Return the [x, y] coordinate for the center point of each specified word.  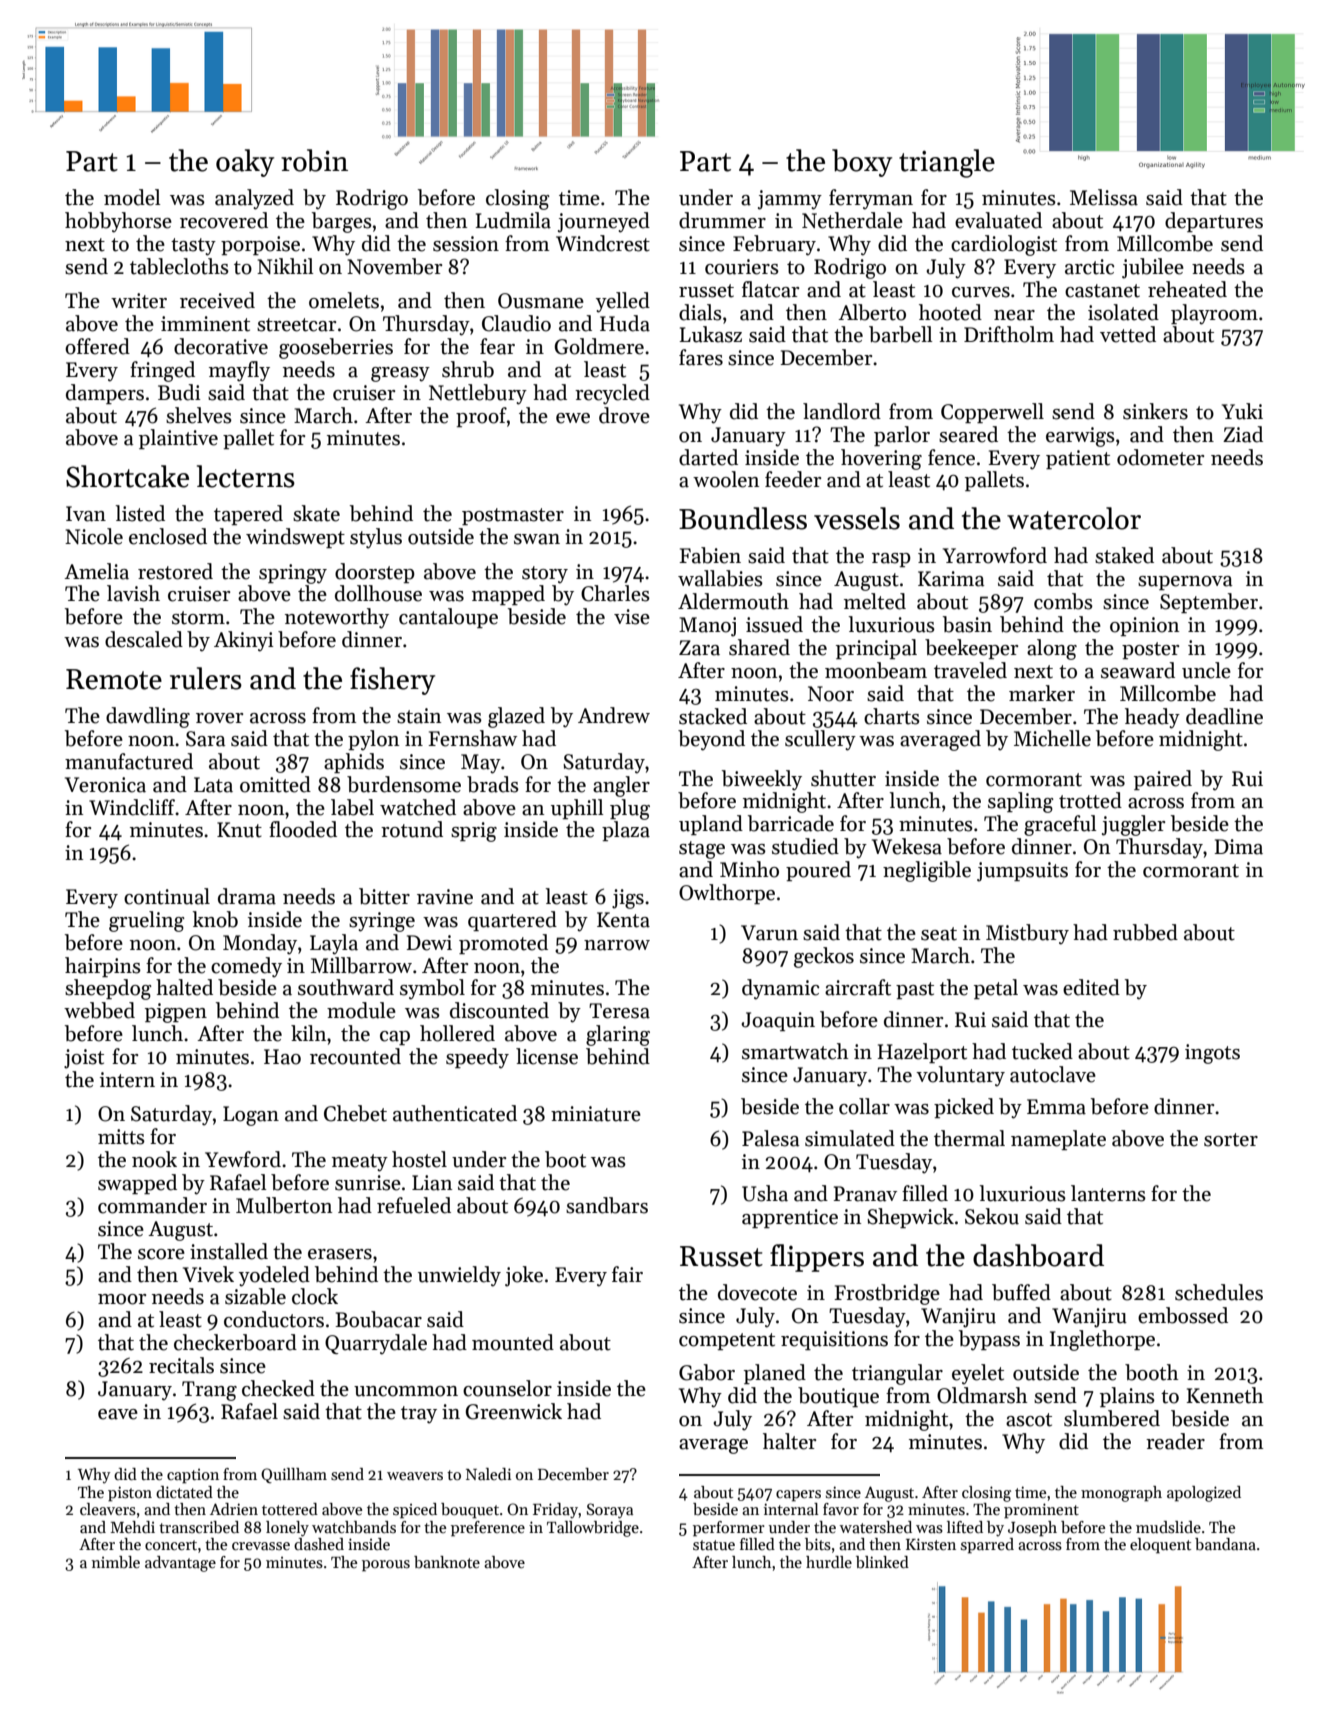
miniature [596, 1114]
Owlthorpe [727, 894]
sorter [1231, 1140]
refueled [414, 1205]
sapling [1021, 802]
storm [198, 618]
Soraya [610, 1511]
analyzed [254, 199]
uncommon [406, 1391]
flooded [303, 829]
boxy [862, 163]
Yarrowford [995, 555]
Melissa [1104, 197]
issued [774, 624]
